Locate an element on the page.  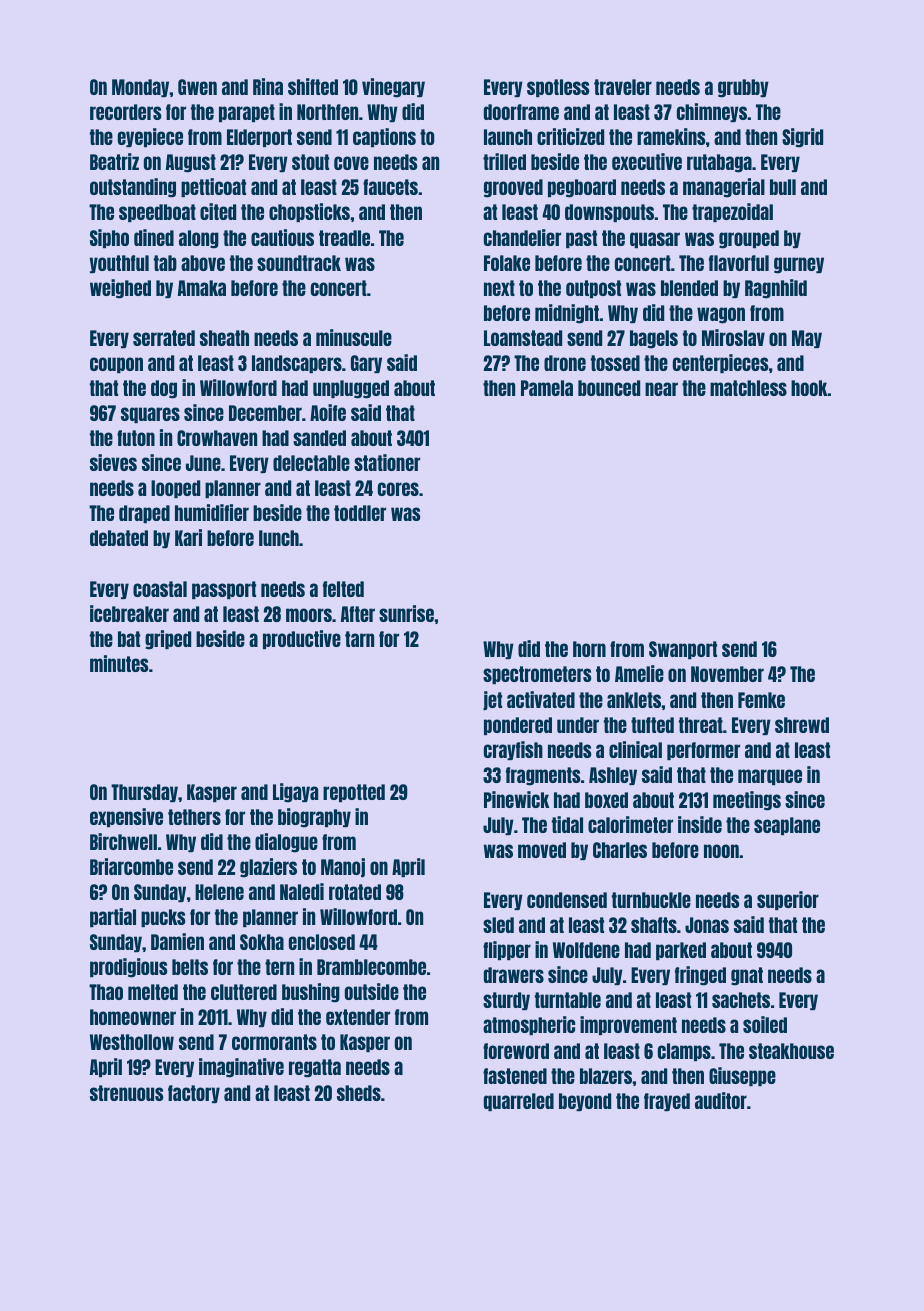
cores is located at coordinates (398, 489).
